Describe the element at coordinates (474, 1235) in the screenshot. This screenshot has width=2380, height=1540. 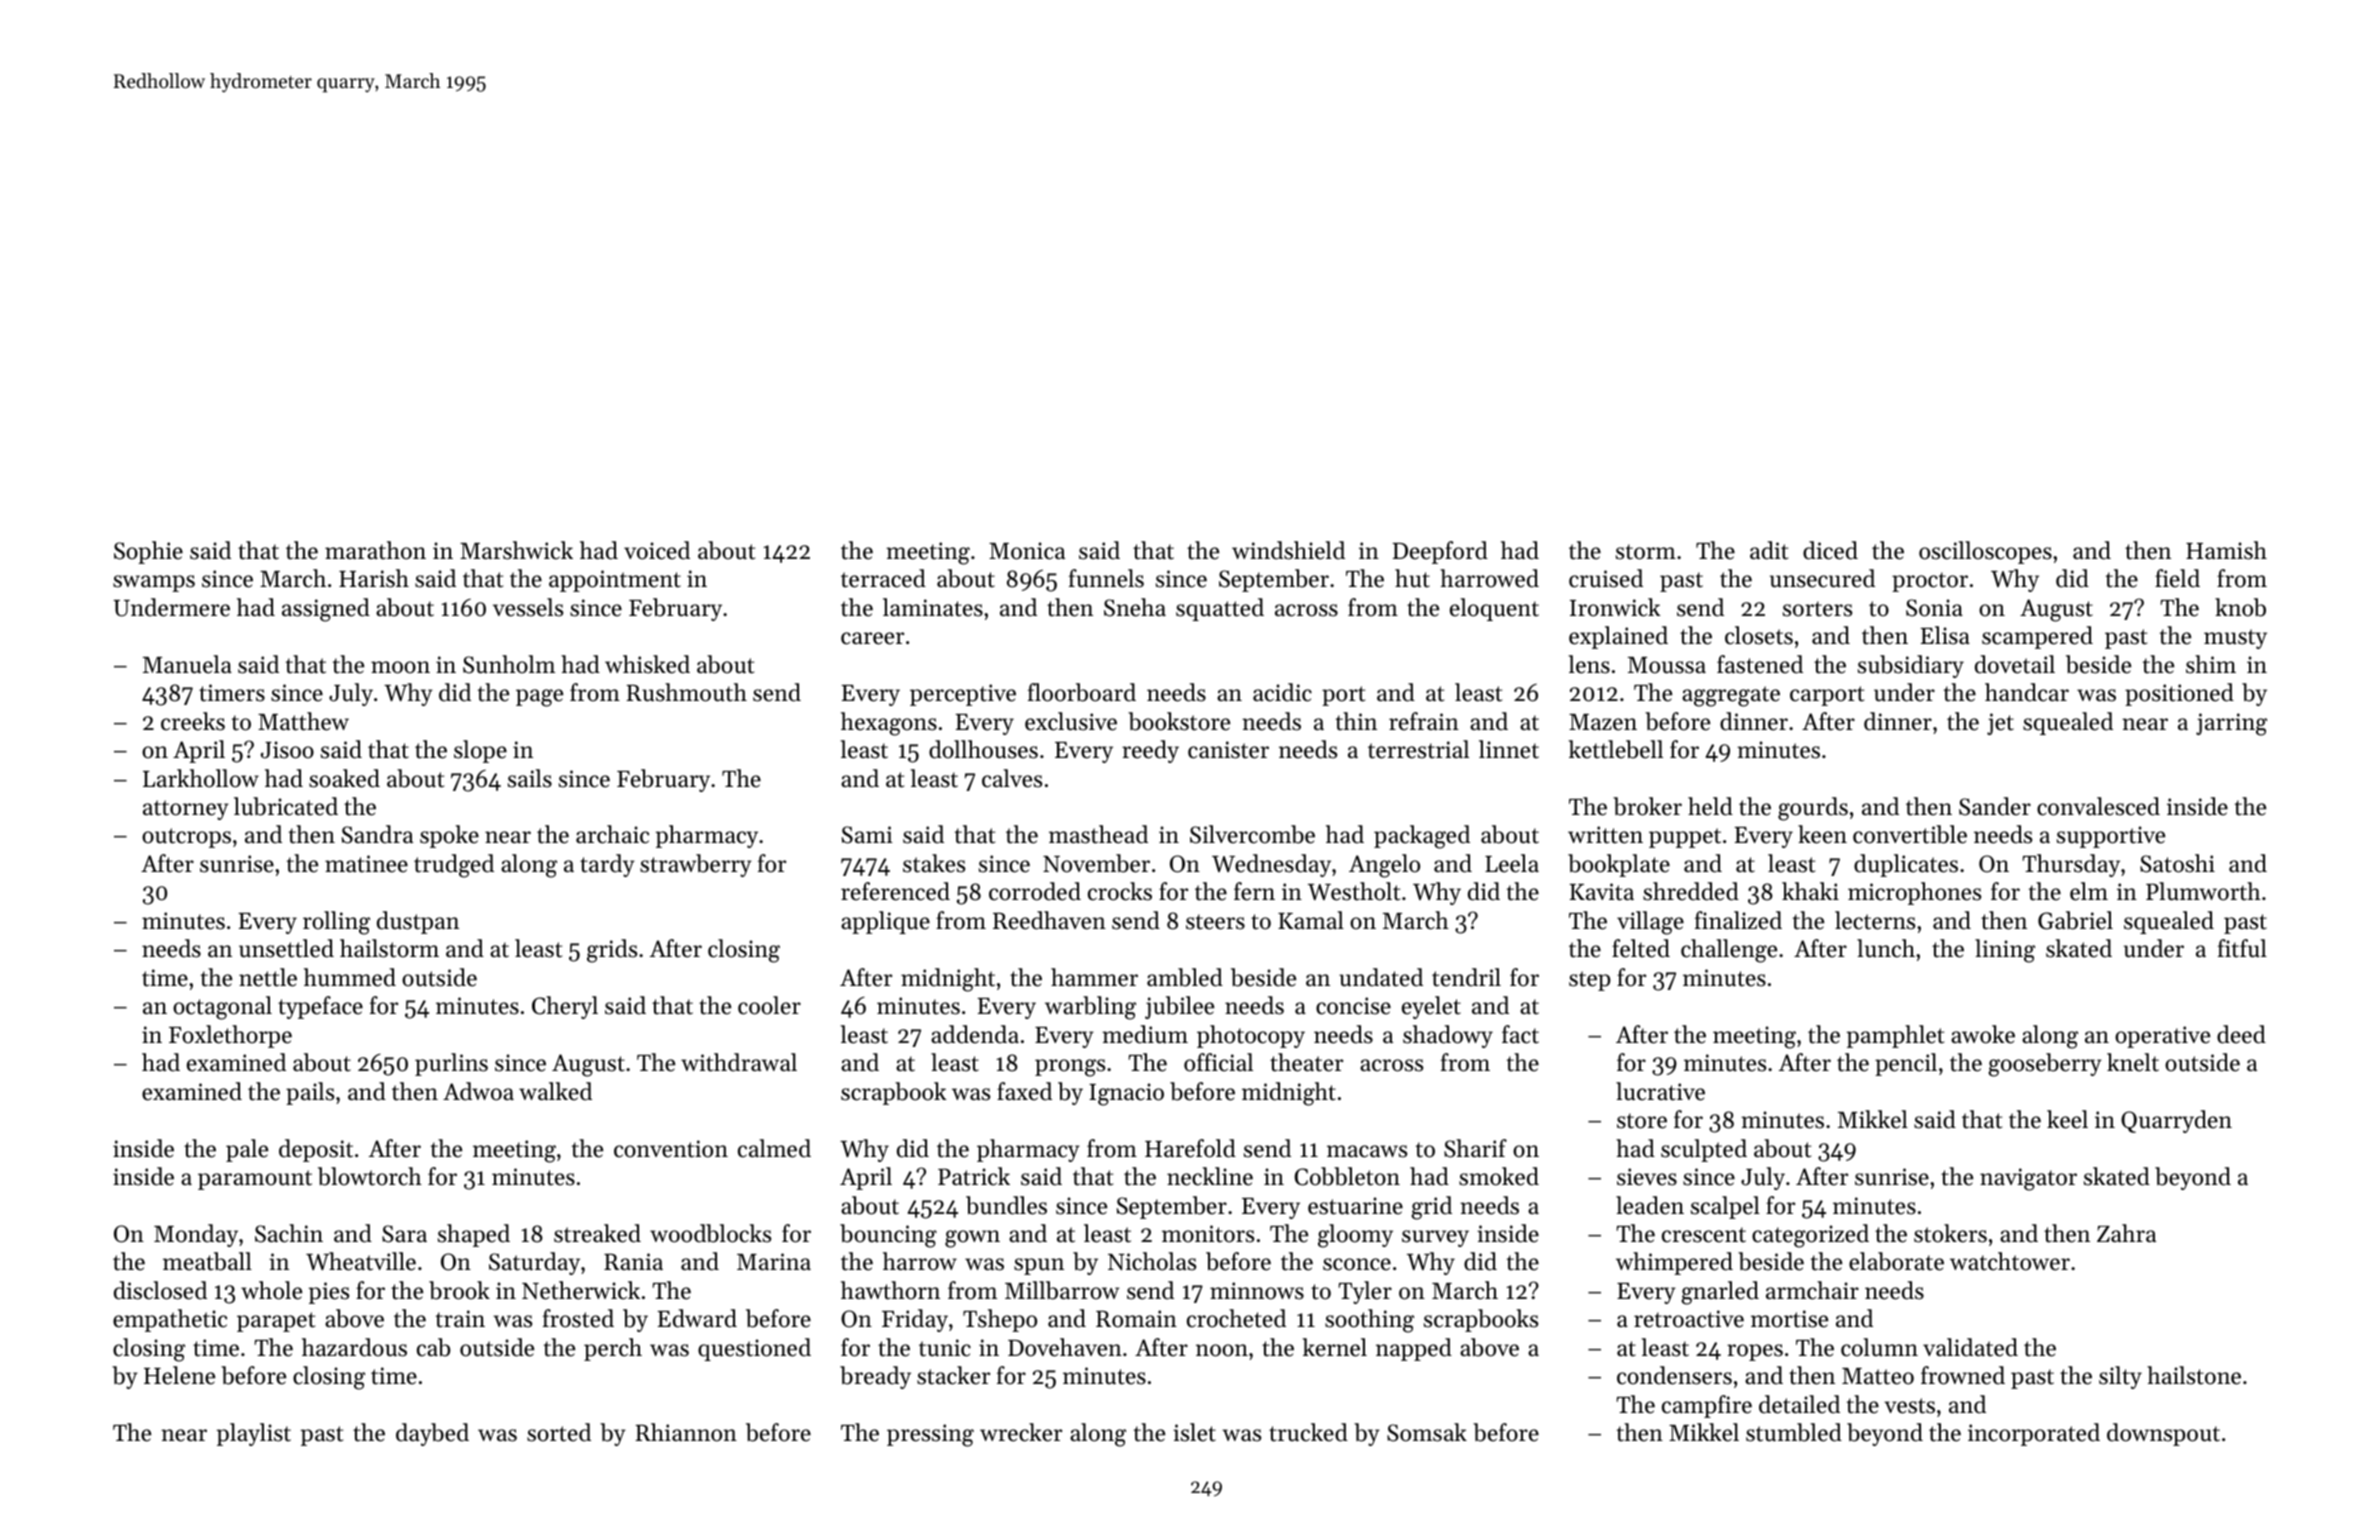
I see `shaped` at that location.
